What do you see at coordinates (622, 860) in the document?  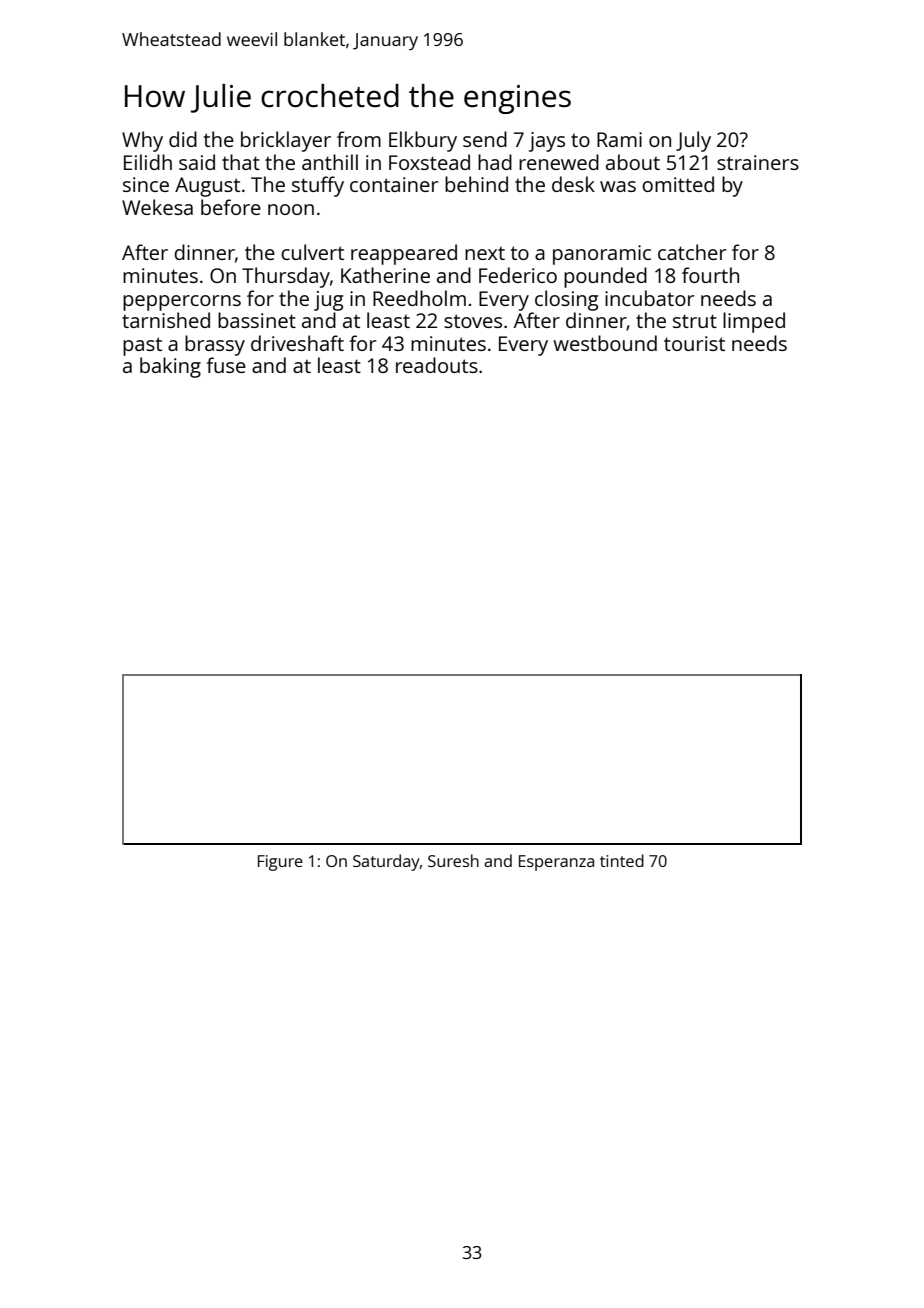 I see `tinted` at bounding box center [622, 860].
